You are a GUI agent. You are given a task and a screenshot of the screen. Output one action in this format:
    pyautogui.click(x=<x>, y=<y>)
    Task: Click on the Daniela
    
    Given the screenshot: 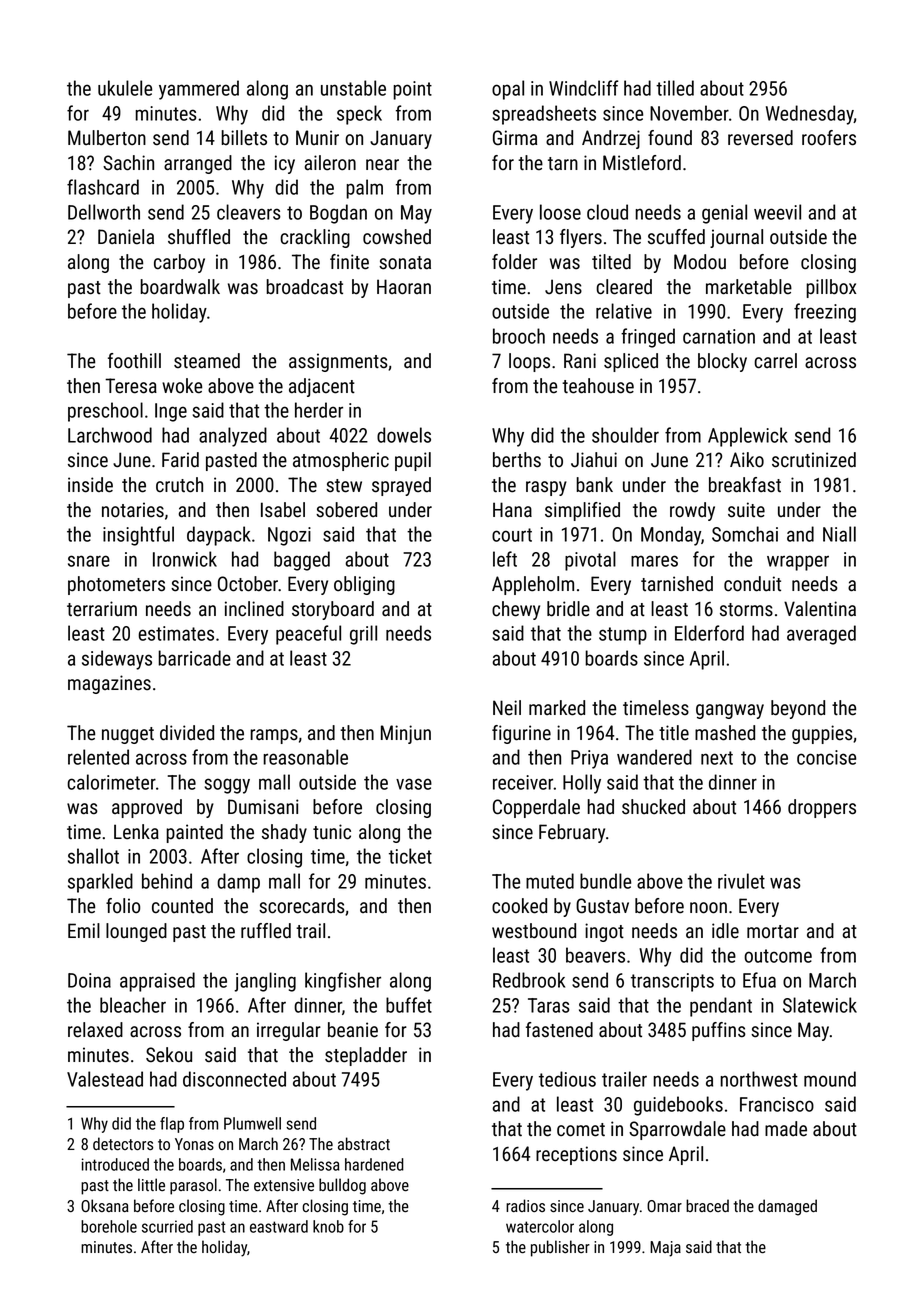 What is the action you would take?
    pyautogui.click(x=126, y=237)
